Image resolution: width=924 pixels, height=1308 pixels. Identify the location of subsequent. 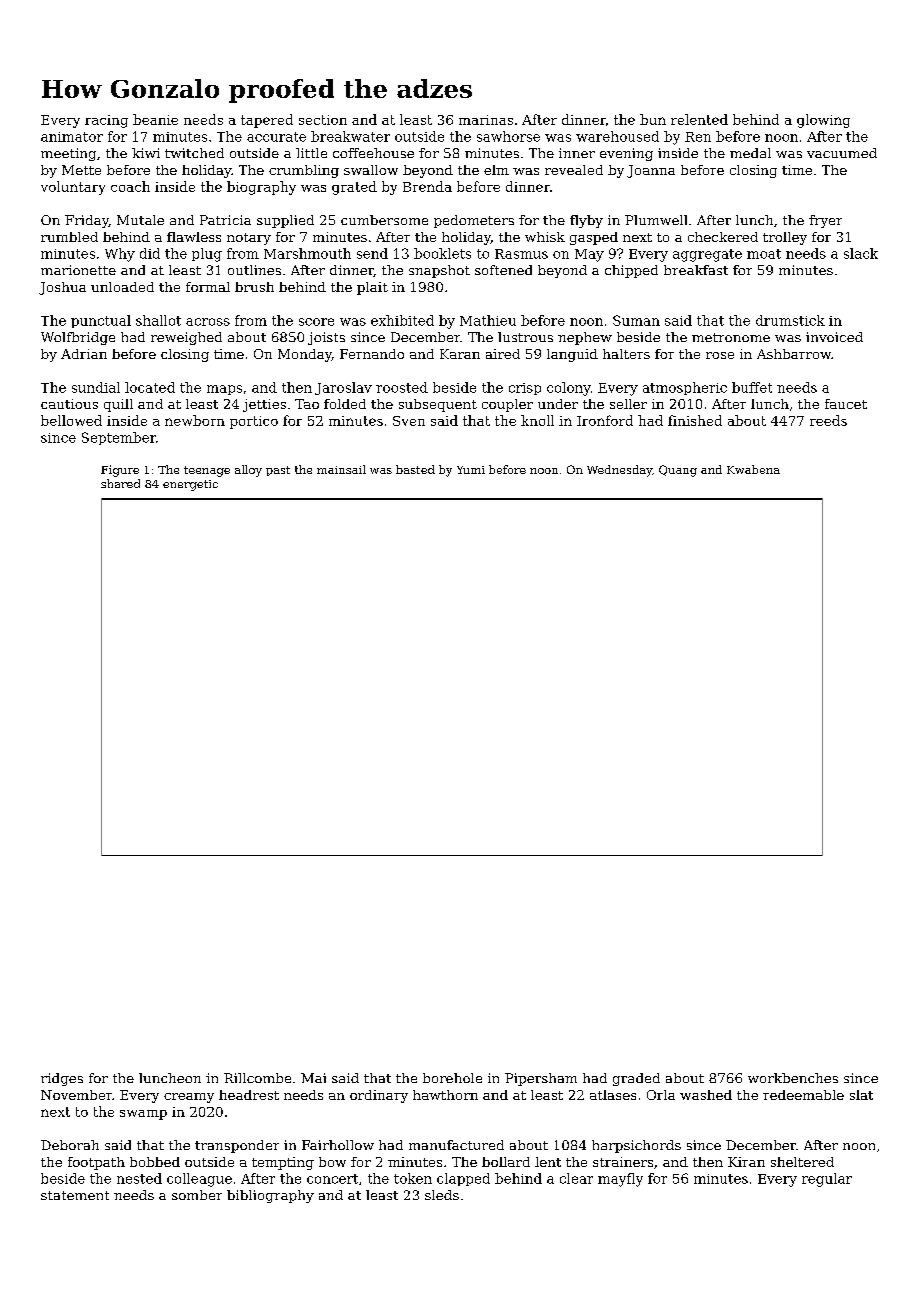
(438, 405).
